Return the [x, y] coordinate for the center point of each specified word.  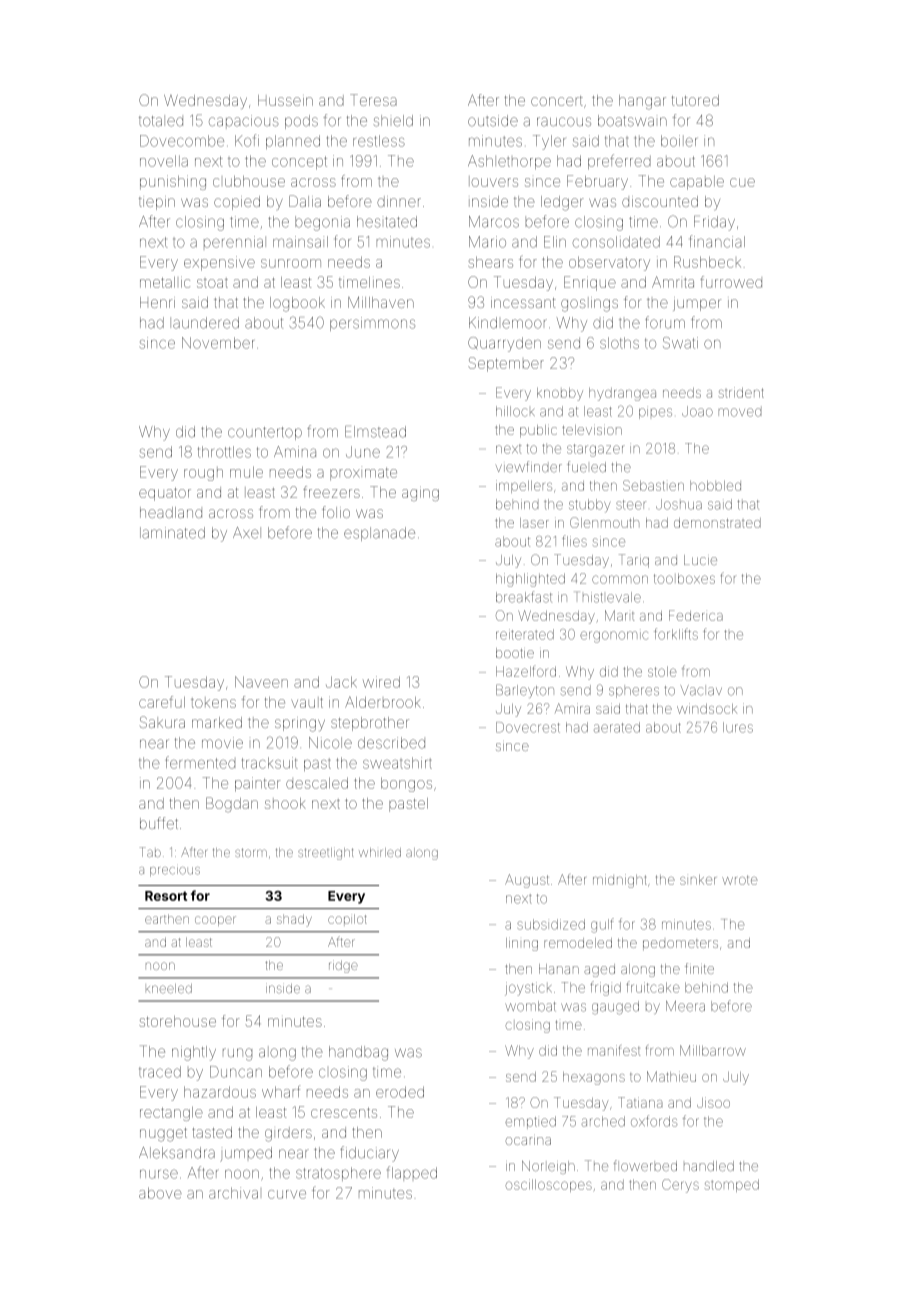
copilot [347, 919]
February [597, 182]
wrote [740, 880]
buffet [159, 823]
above [160, 1193]
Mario [487, 242]
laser [534, 523]
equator [165, 494]
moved [740, 412]
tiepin [157, 203]
